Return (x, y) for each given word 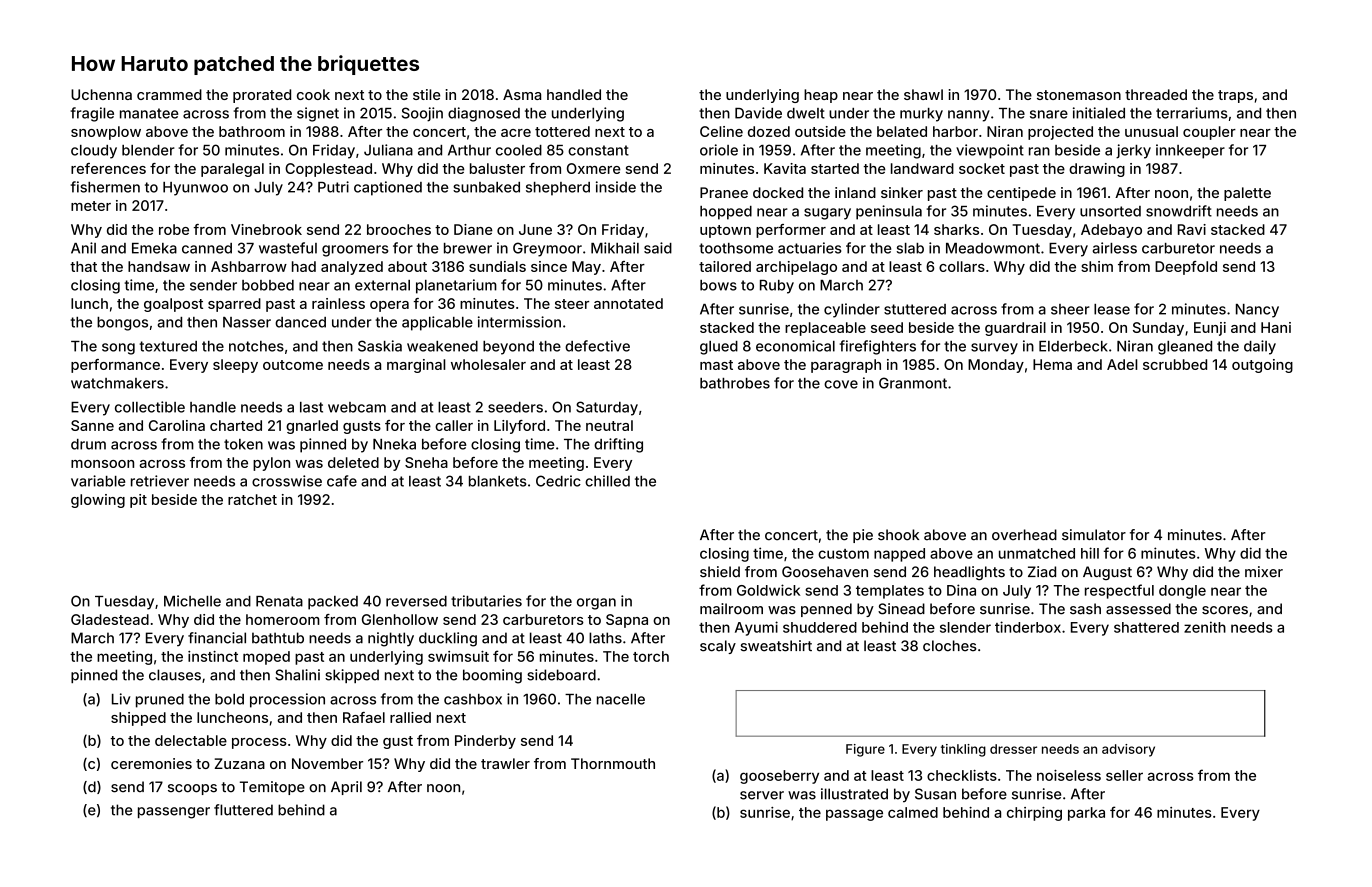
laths (605, 638)
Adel (1122, 364)
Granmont (913, 383)
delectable (191, 740)
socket (982, 168)
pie (863, 536)
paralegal (232, 170)
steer (572, 304)
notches (256, 346)
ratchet (252, 499)
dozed (769, 131)
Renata (279, 601)
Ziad (1042, 572)
